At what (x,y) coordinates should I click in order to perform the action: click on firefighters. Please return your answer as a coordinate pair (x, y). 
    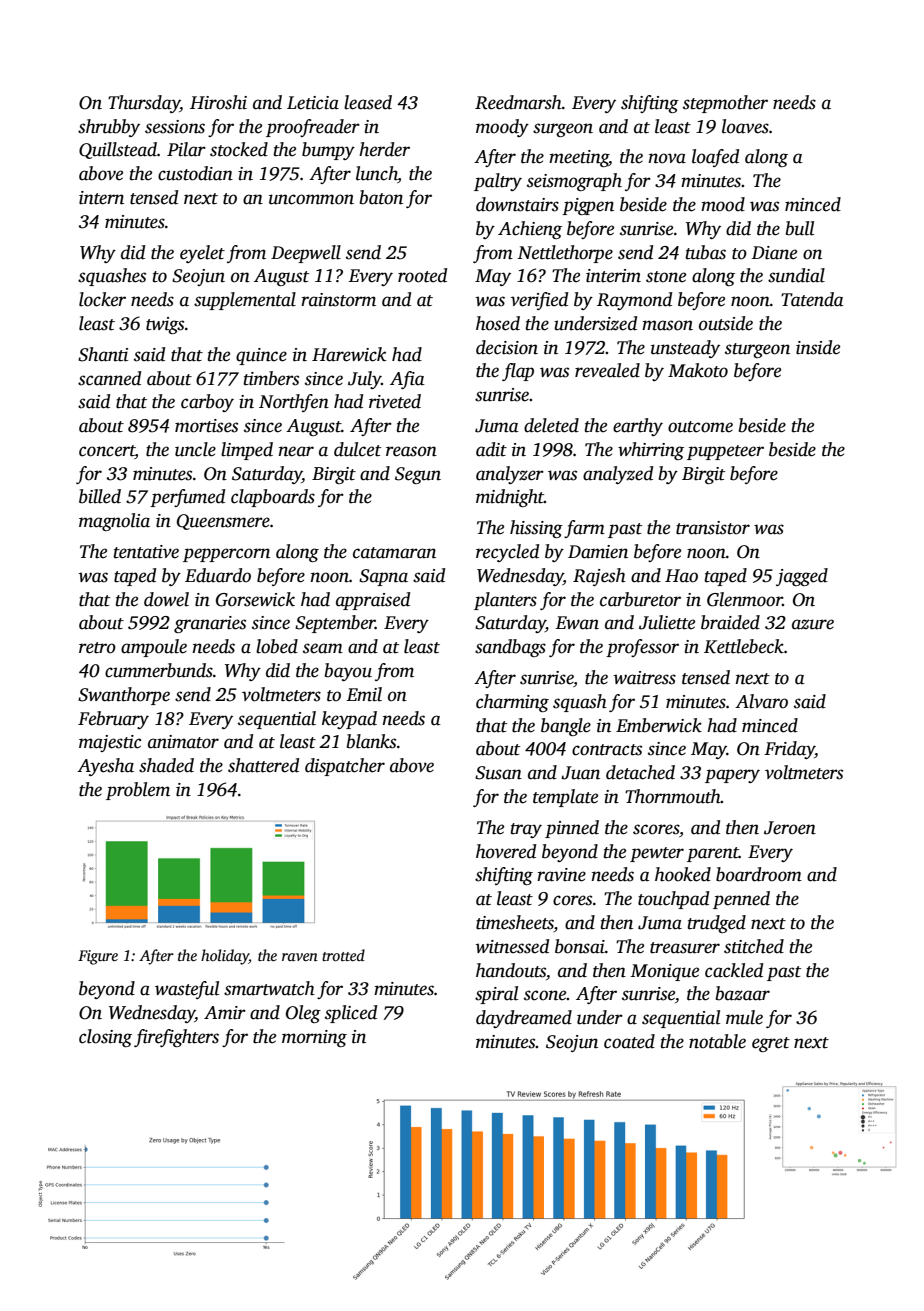
    Looking at the image, I should click on (176, 1038).
